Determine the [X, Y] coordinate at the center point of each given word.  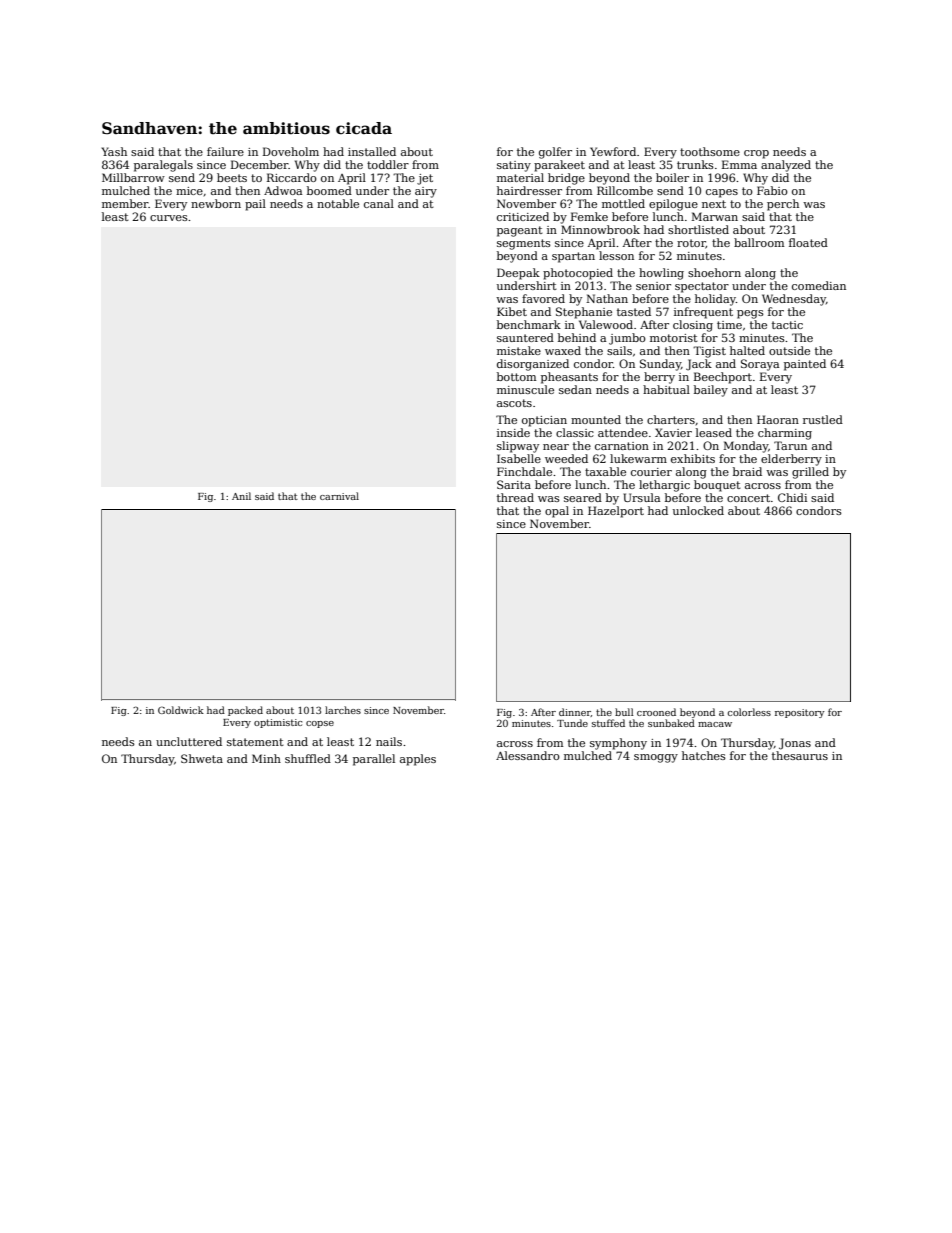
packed [245, 711]
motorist [674, 338]
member [125, 203]
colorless [749, 712]
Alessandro [528, 755]
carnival [339, 496]
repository [800, 713]
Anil [241, 496]
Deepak [518, 274]
